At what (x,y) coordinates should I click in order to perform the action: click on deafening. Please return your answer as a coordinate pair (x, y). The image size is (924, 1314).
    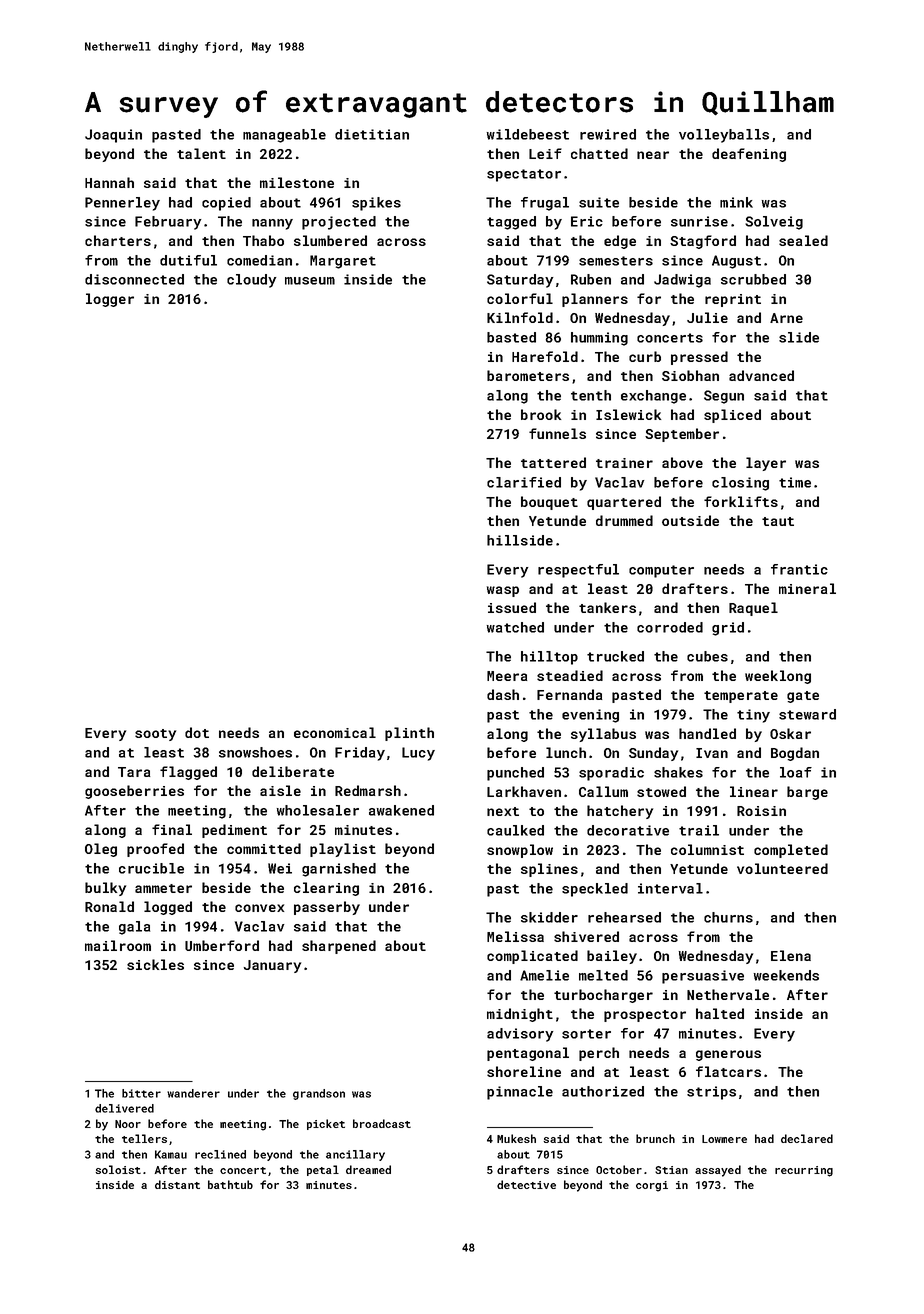
    Looking at the image, I should click on (749, 155).
